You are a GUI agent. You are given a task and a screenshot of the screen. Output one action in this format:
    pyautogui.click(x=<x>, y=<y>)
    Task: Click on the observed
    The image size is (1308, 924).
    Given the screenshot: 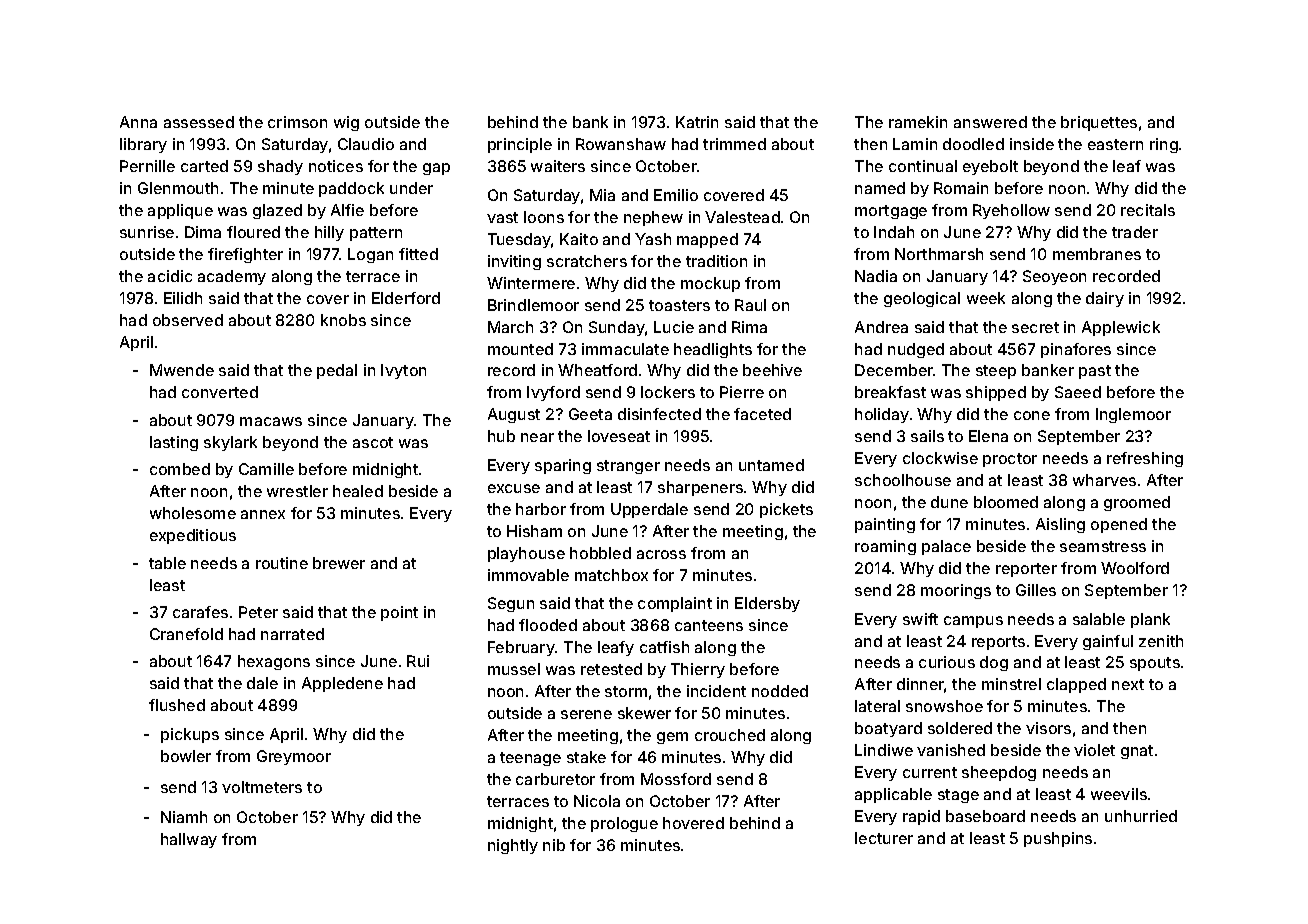 What is the action you would take?
    pyautogui.click(x=188, y=320)
